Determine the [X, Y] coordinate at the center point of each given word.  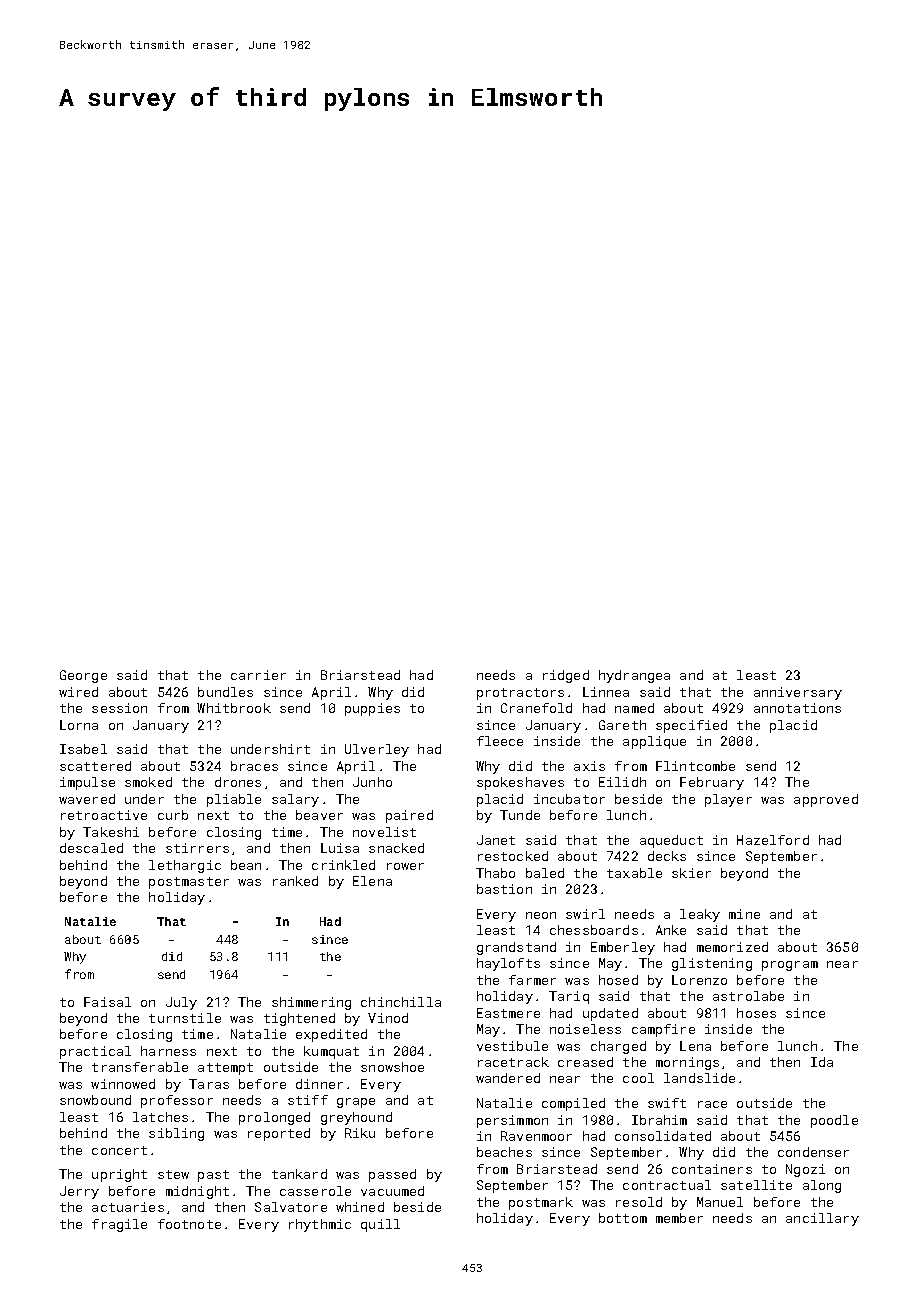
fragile [119, 1225]
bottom [623, 1218]
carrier [258, 675]
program [790, 966]
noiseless [585, 1029]
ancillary [822, 1219]
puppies [372, 709]
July [181, 1003]
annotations [797, 708]
